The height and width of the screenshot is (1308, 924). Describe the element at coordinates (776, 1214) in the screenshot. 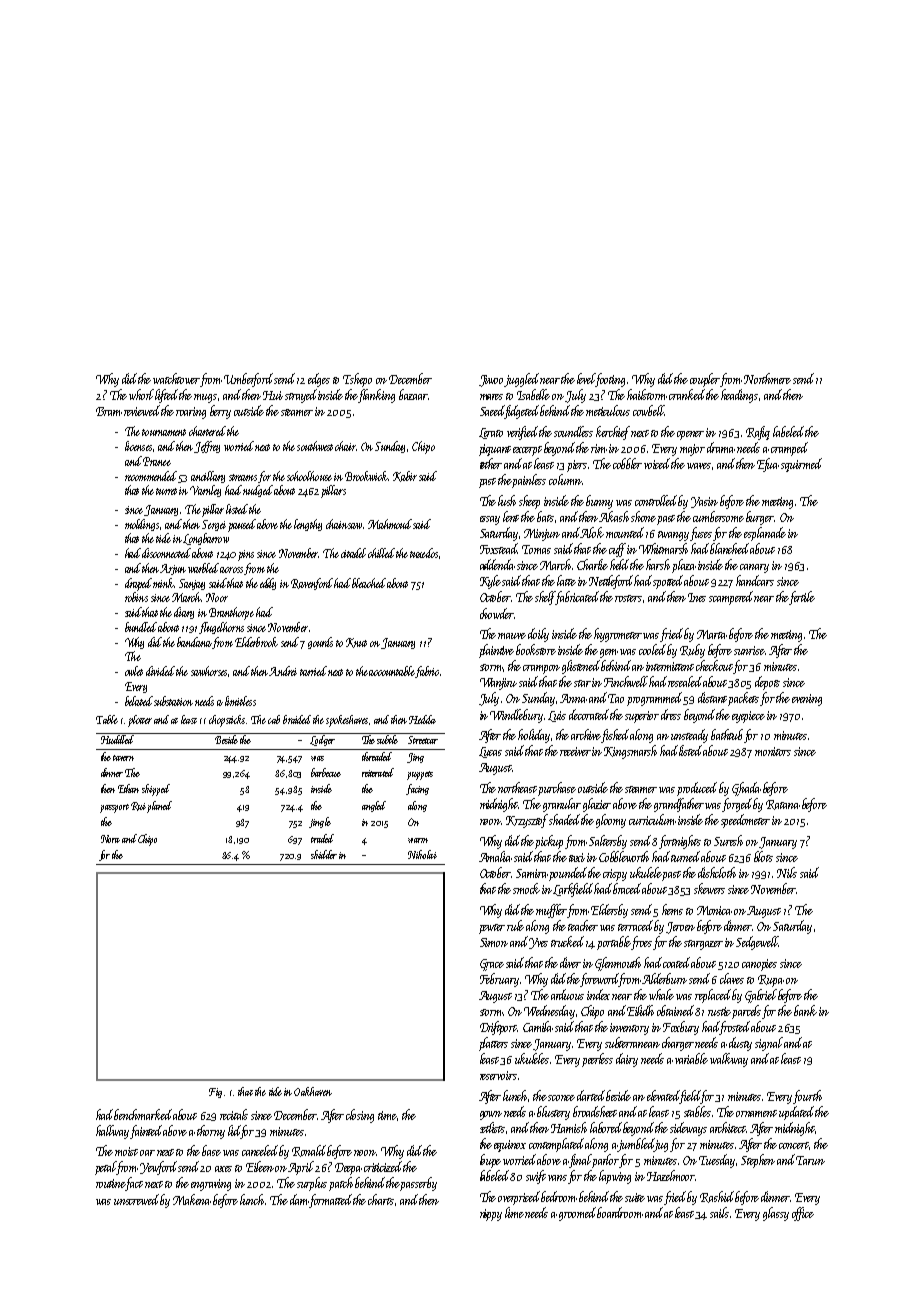

I see `glassy` at that location.
